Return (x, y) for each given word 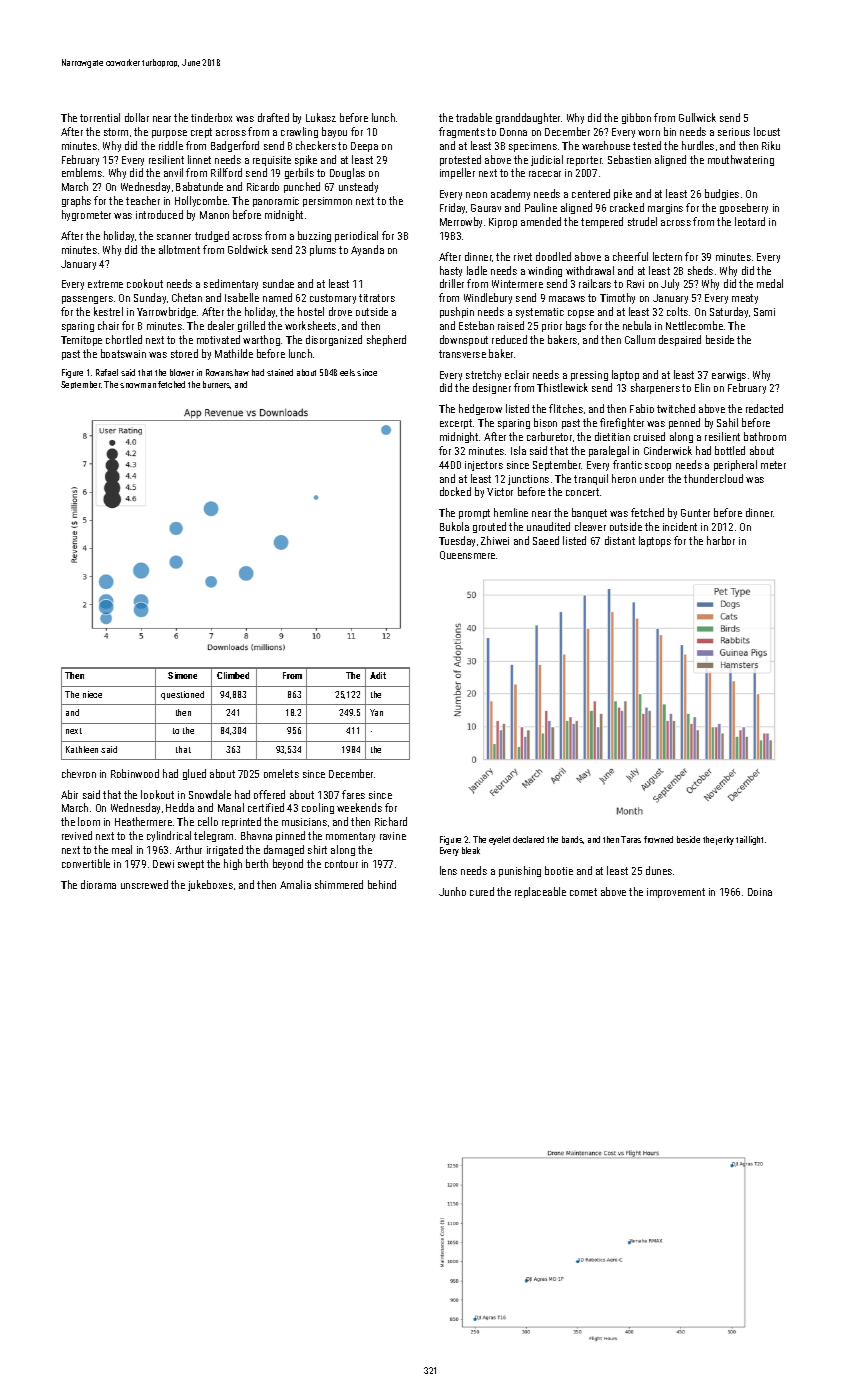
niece (92, 694)
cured (482, 891)
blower (182, 372)
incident (680, 526)
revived (77, 835)
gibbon (636, 118)
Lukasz (321, 117)
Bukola (454, 526)
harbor (721, 540)
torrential (100, 117)
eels (347, 372)
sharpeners (655, 388)
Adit (378, 675)
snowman (138, 385)
